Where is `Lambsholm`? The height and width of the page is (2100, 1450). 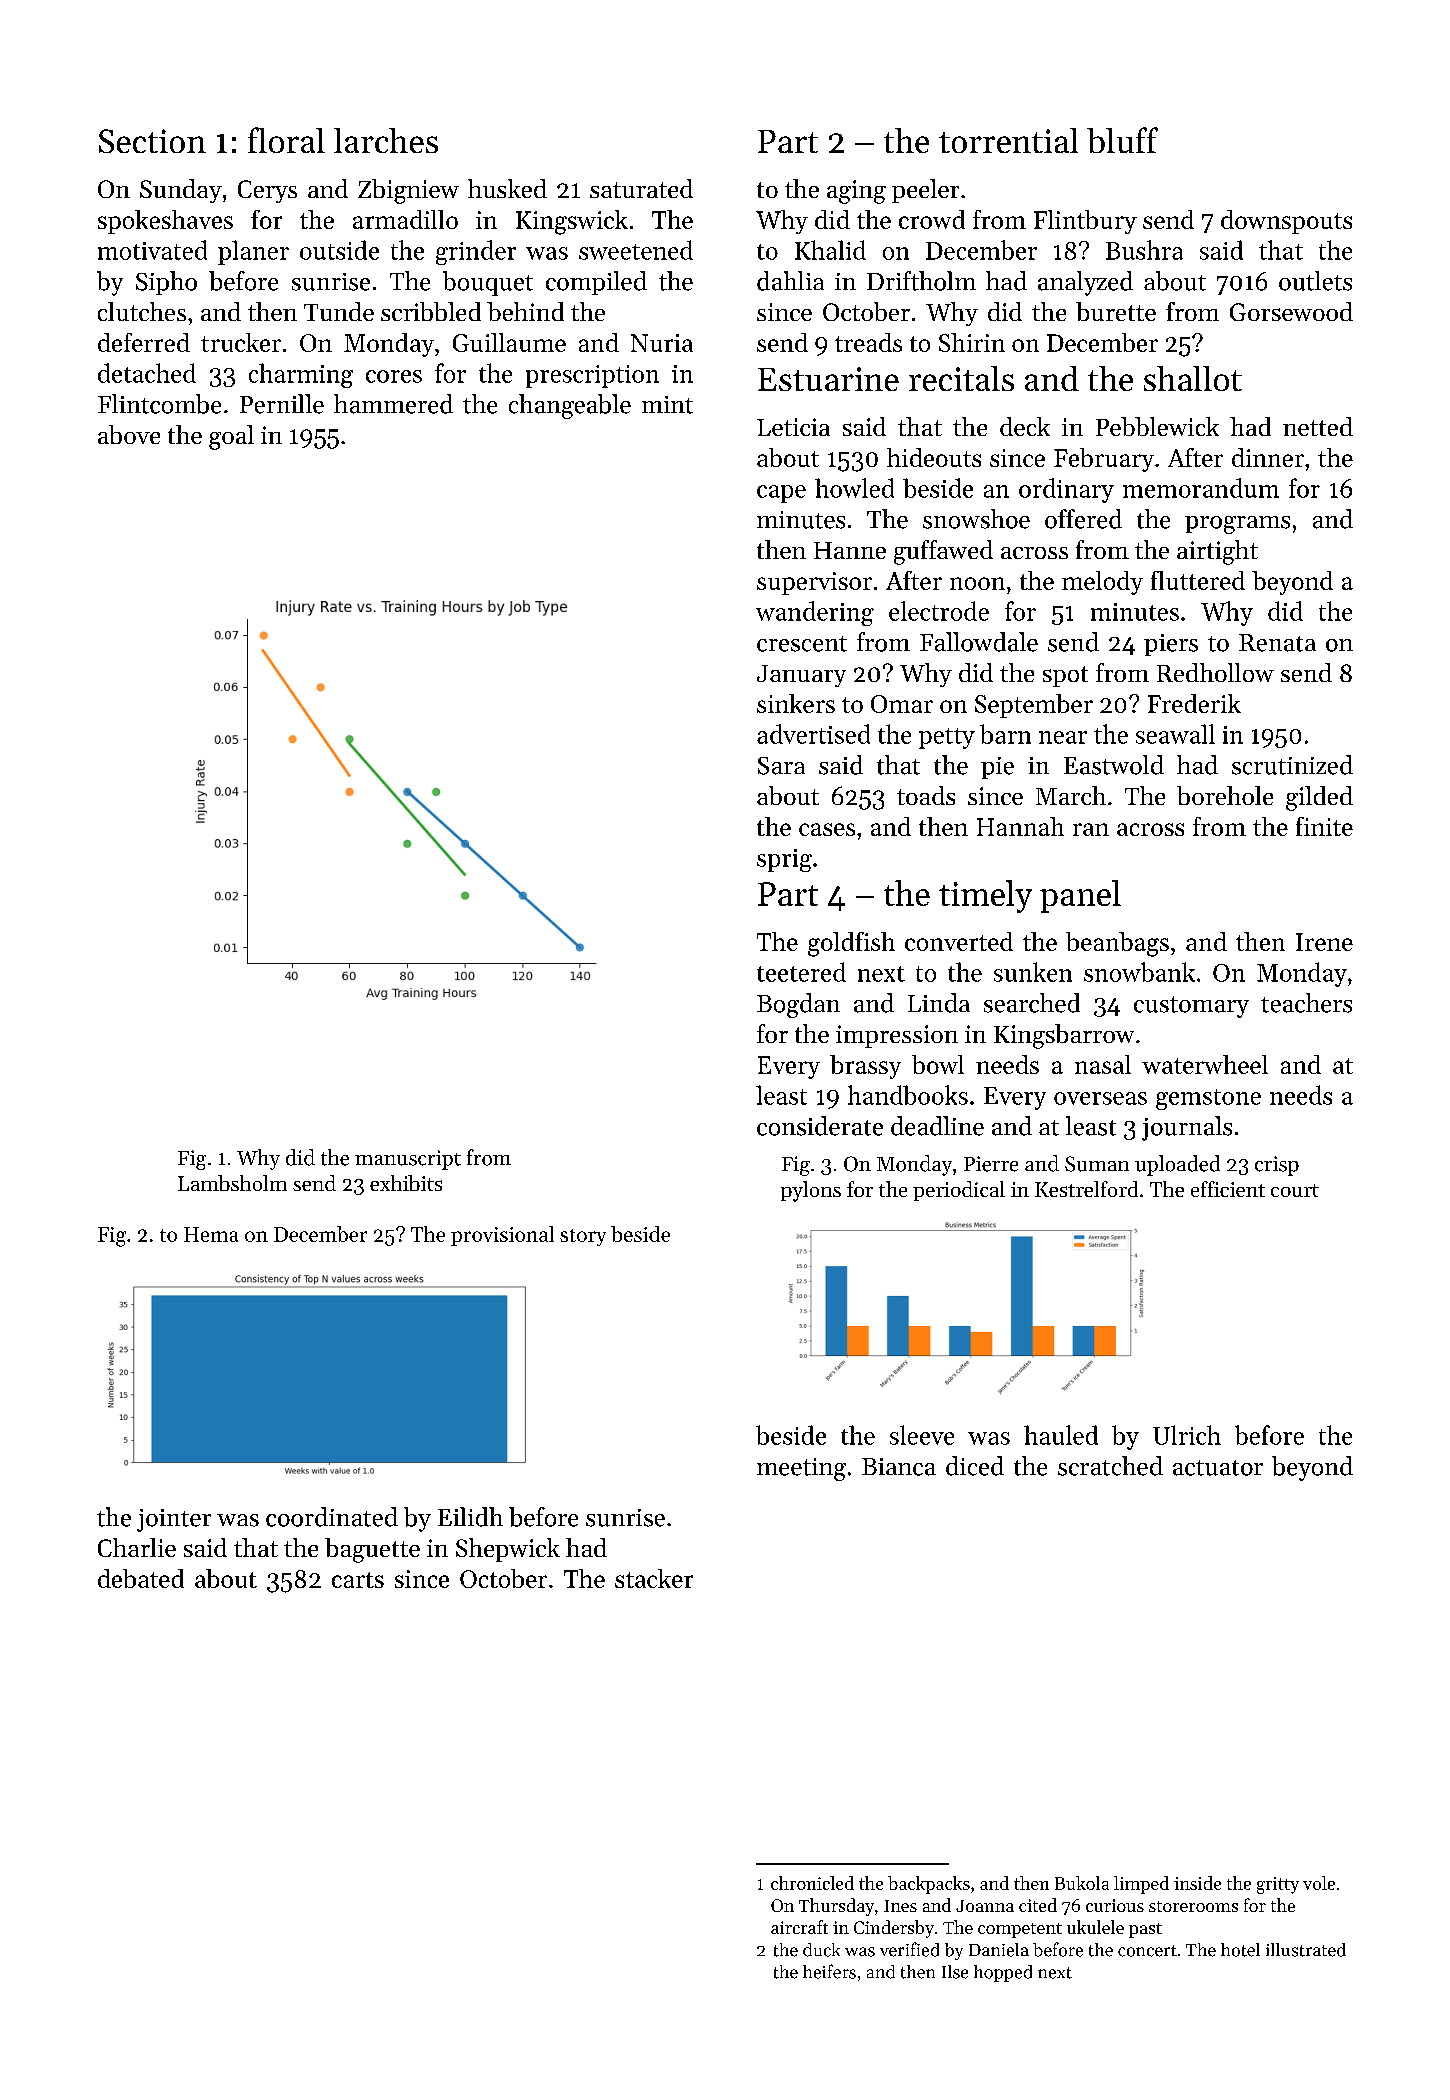
Lambsholm is located at coordinates (232, 1183).
